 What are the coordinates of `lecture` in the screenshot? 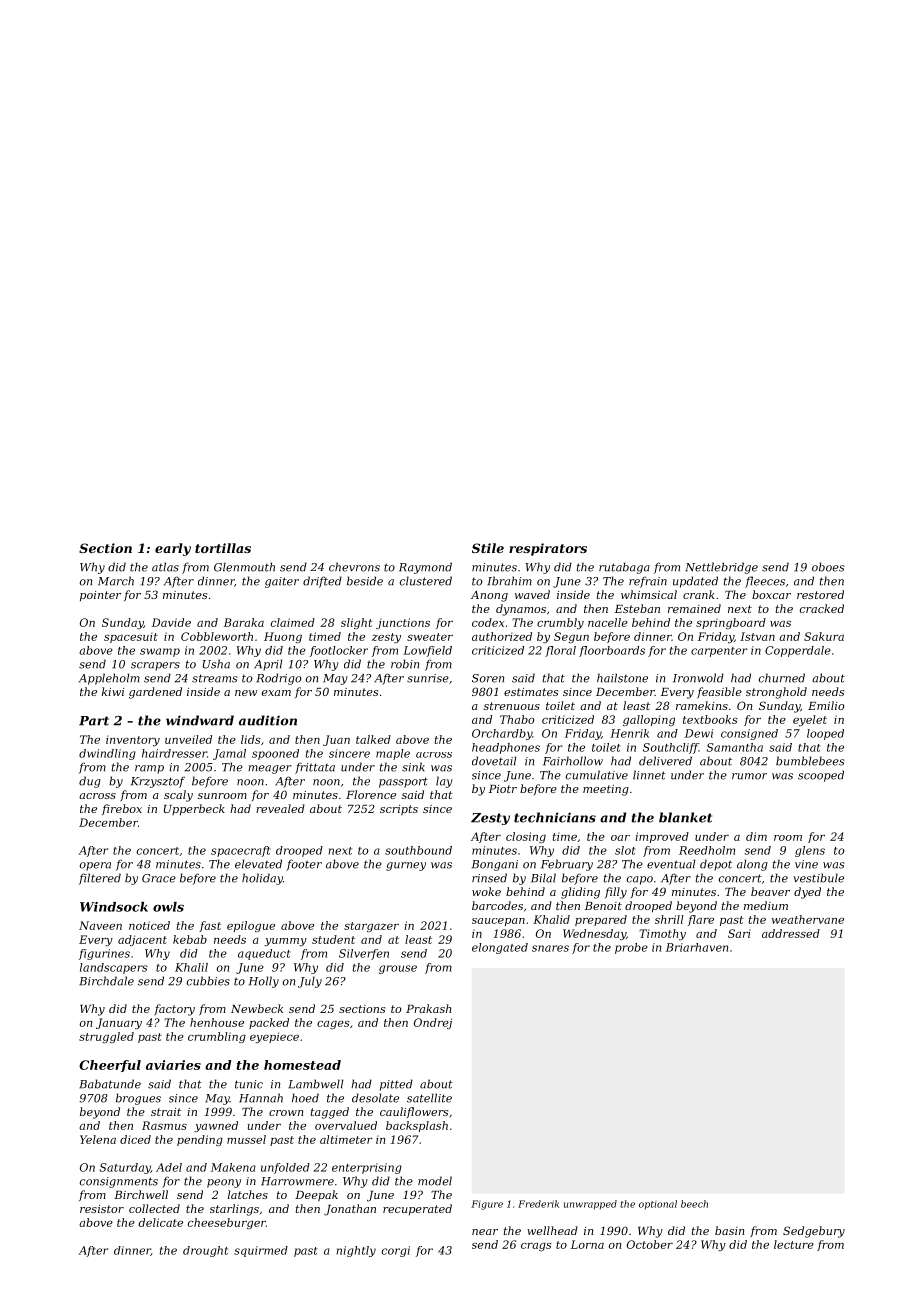 It's located at (794, 1244).
